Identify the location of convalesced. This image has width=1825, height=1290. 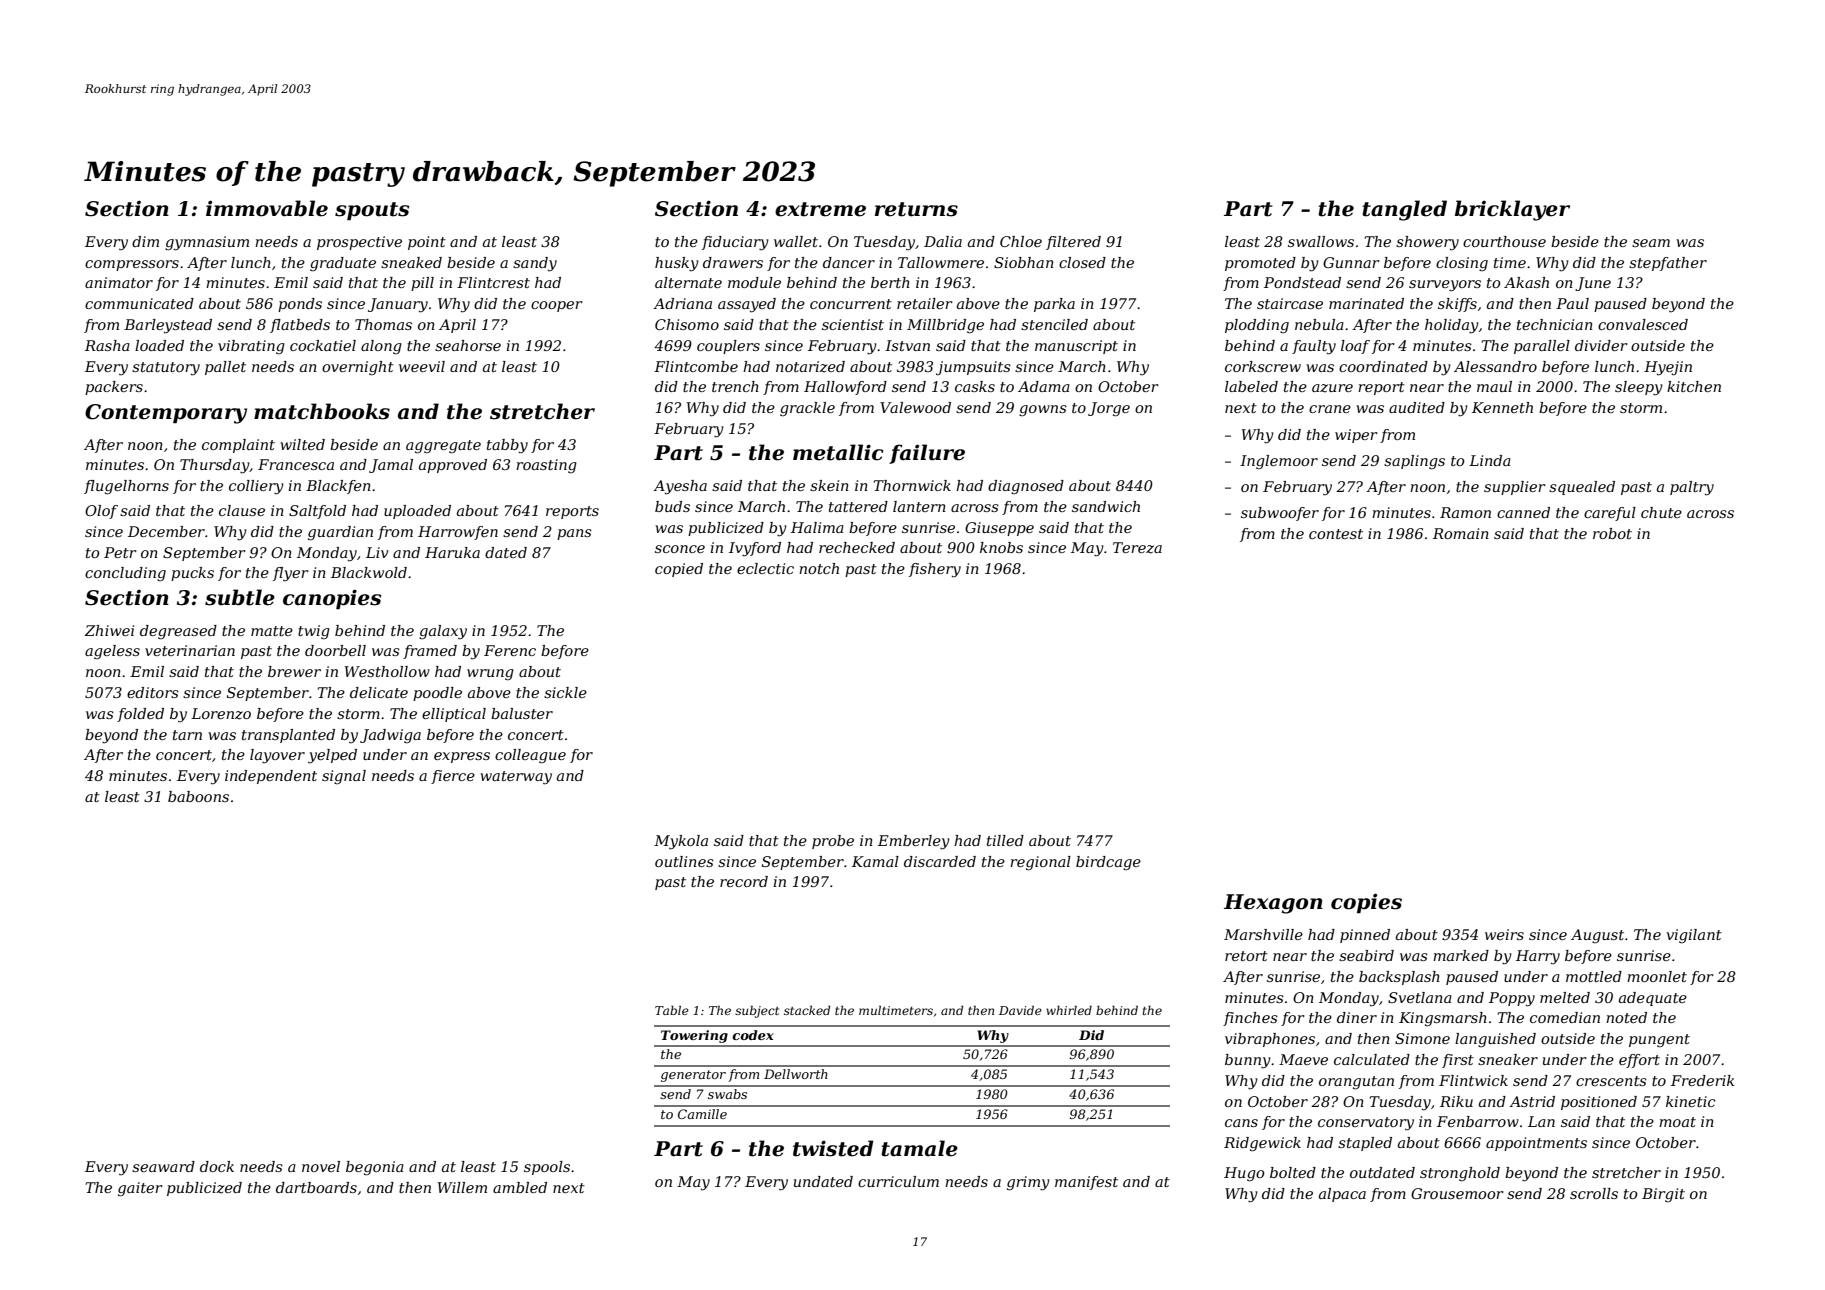
(1643, 324).
